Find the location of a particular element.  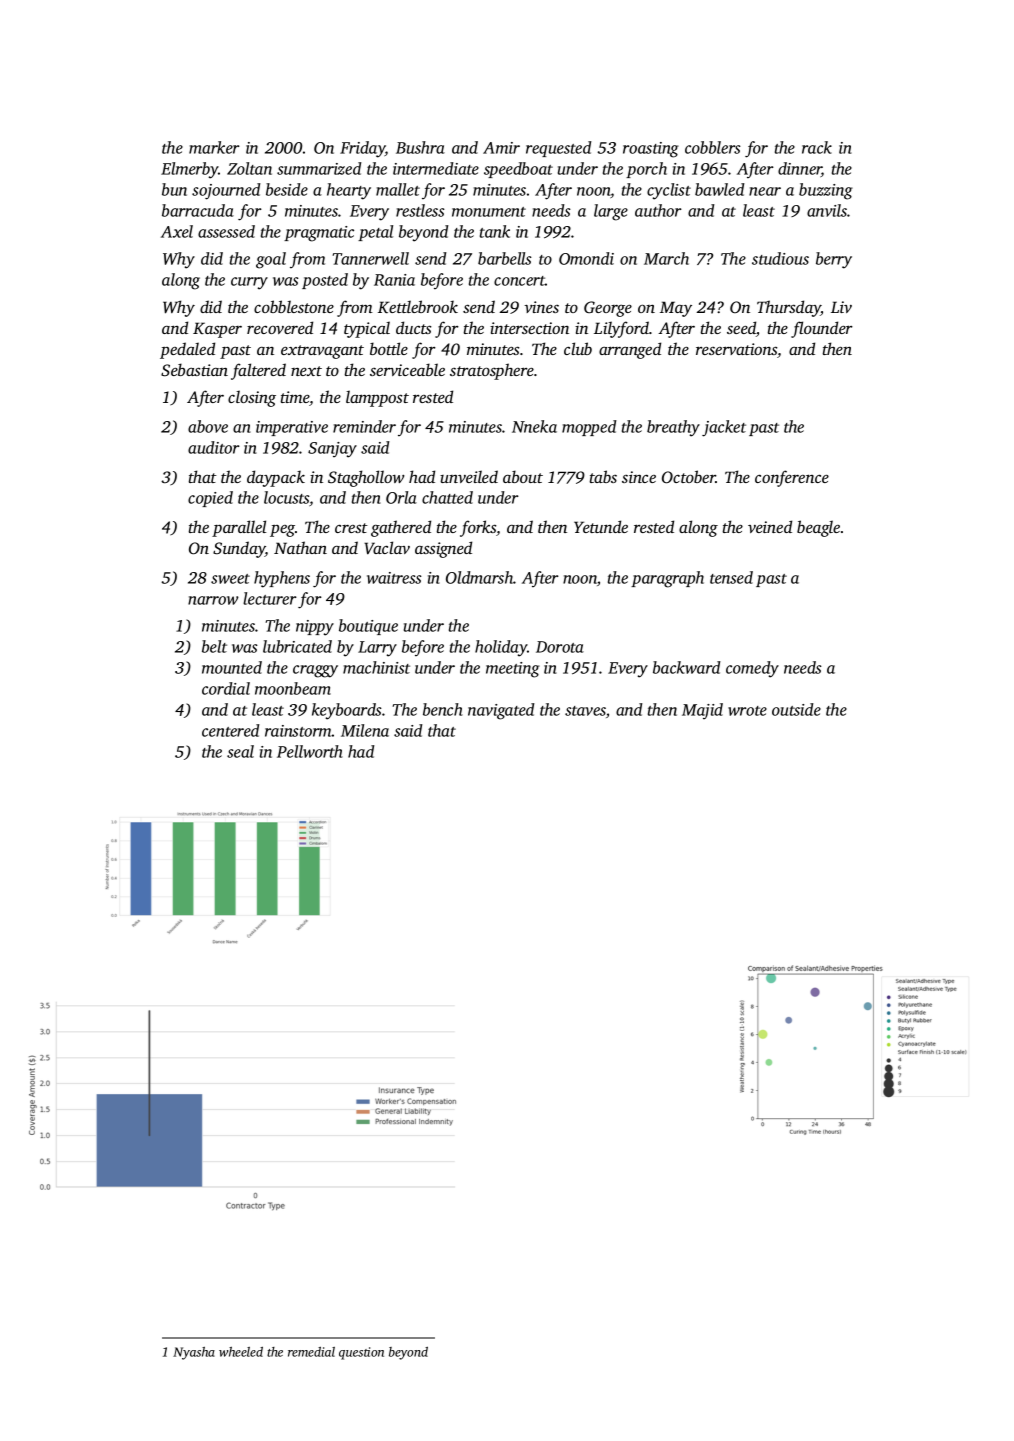

near is located at coordinates (765, 191).
